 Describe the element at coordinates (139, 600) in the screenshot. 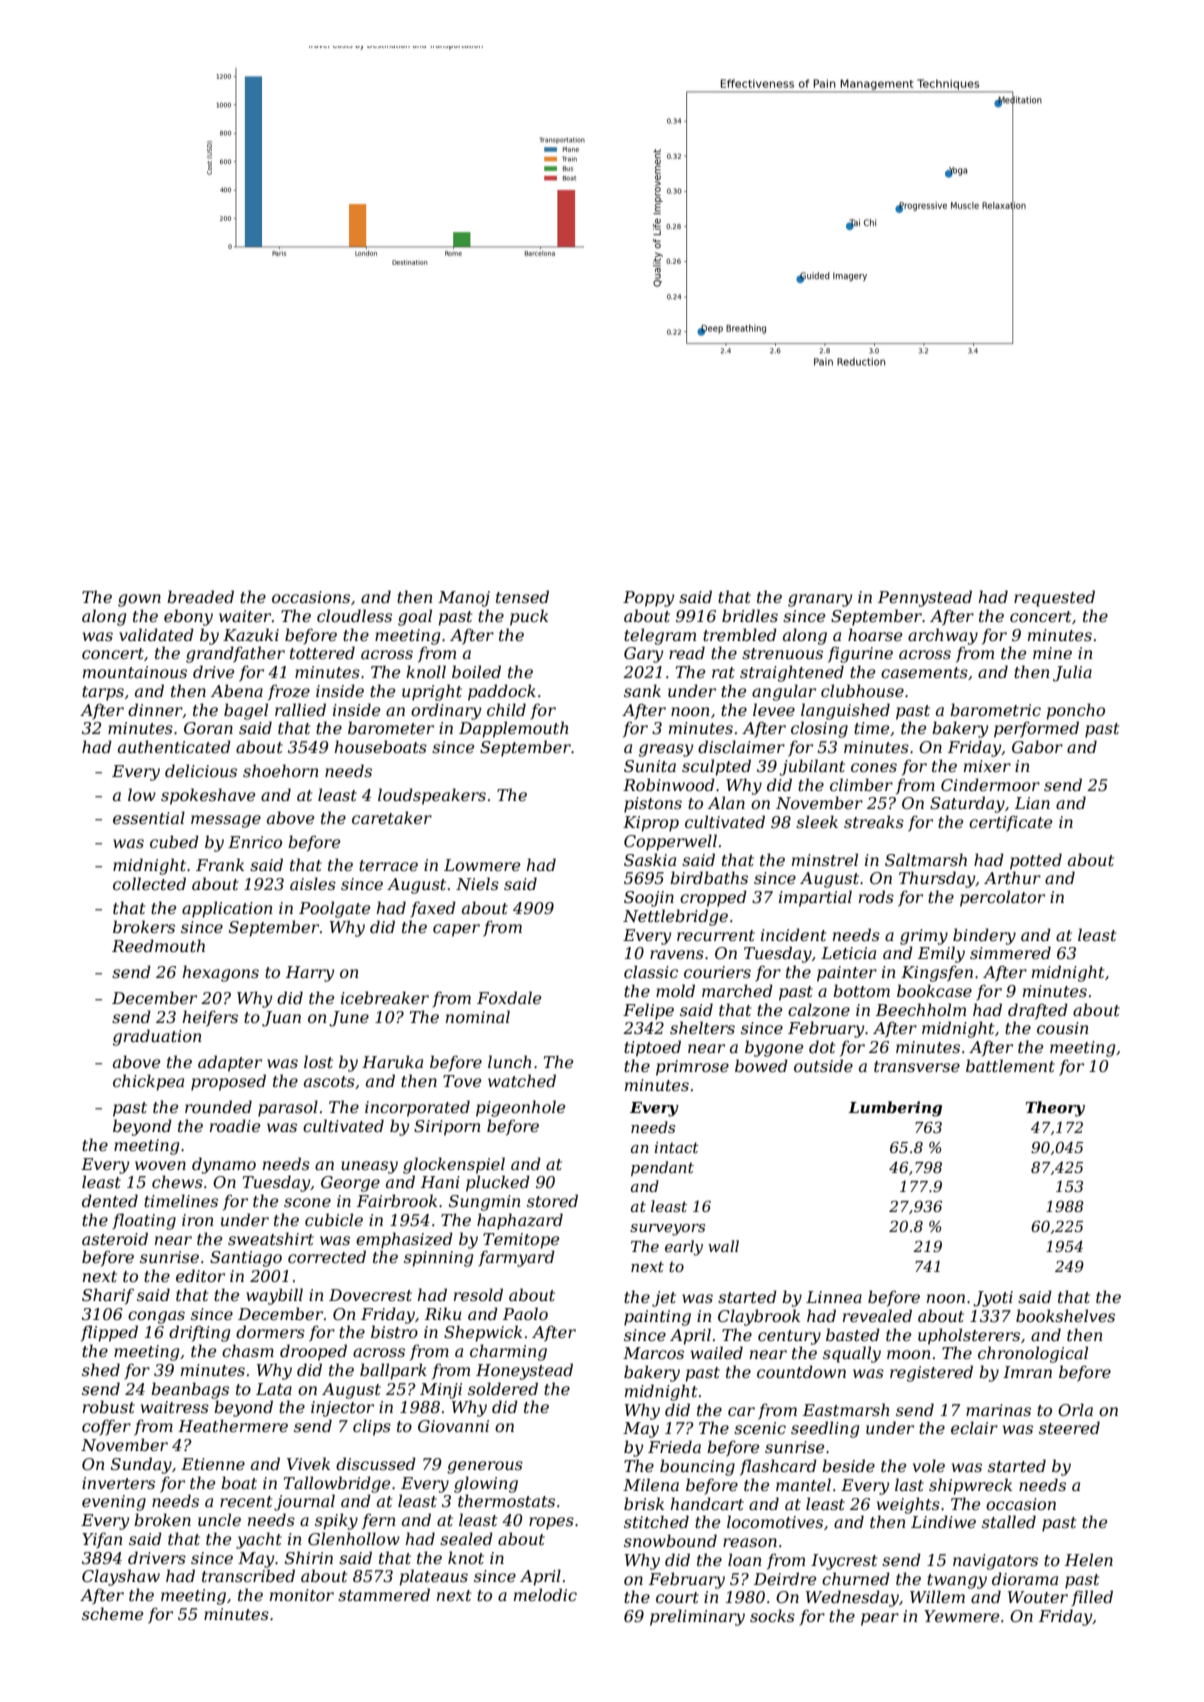

I see `gown` at that location.
